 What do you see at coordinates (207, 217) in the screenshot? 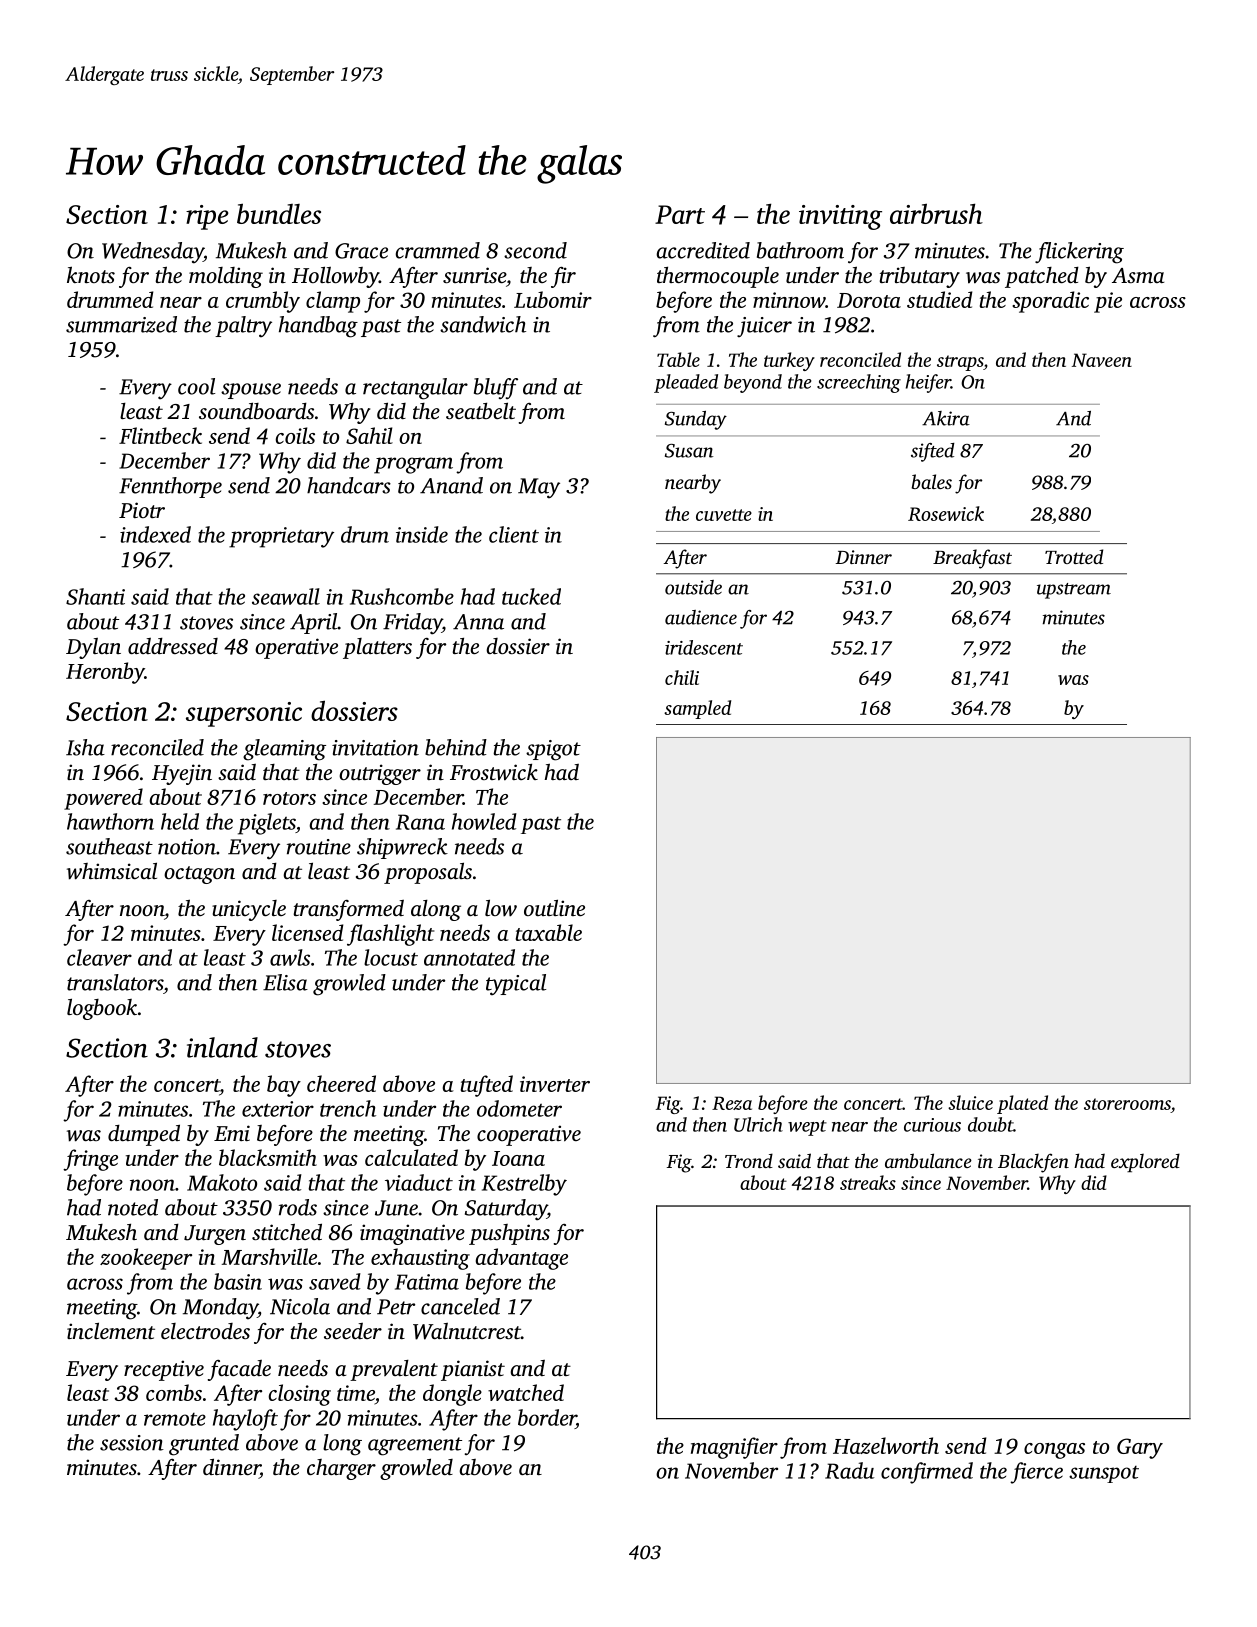
I see `ripe` at bounding box center [207, 217].
